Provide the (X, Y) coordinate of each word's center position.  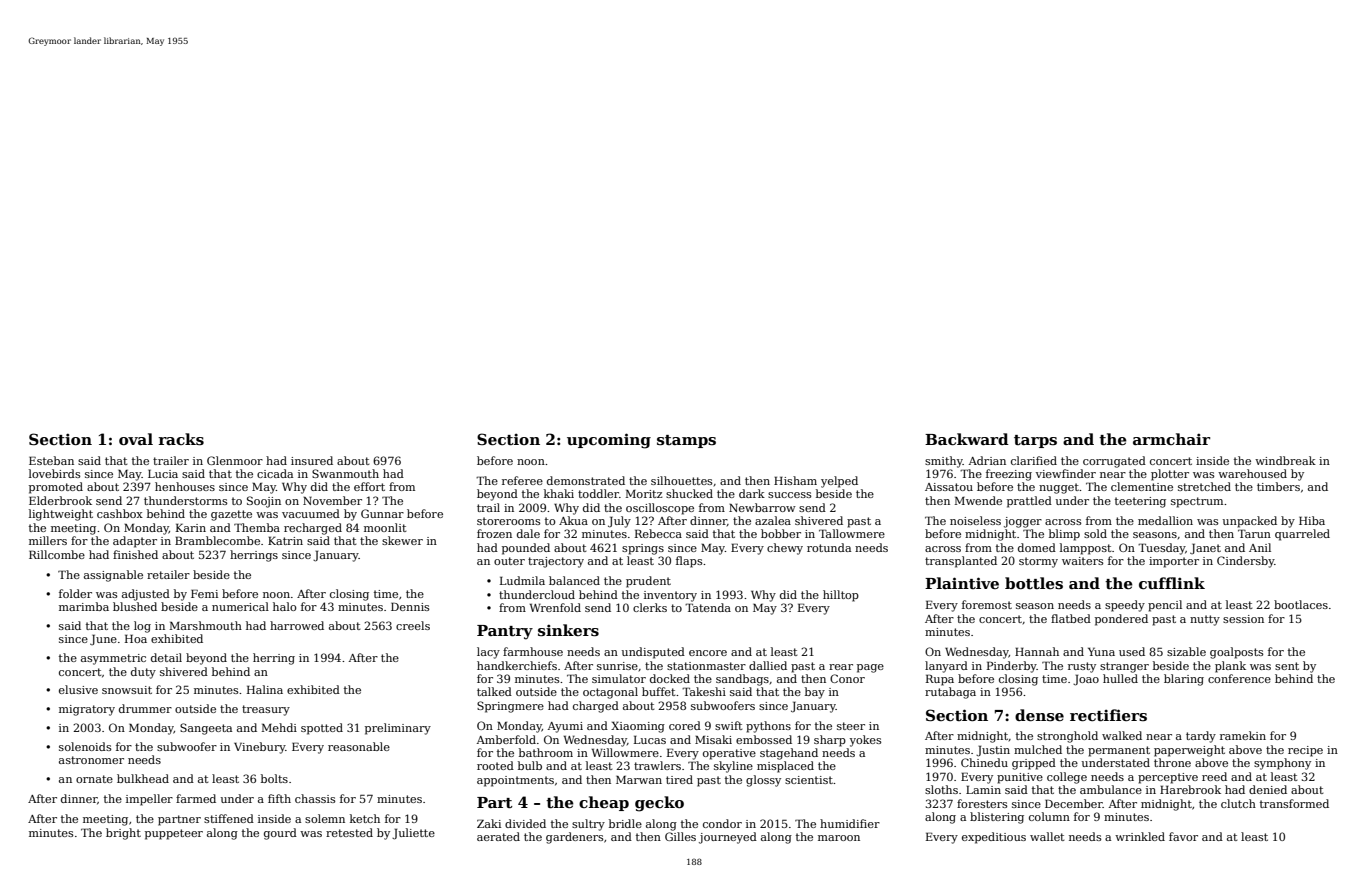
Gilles (680, 836)
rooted (495, 765)
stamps (686, 441)
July (619, 522)
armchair (1171, 439)
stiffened (229, 818)
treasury (266, 710)
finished (135, 554)
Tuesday (1161, 549)
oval (136, 439)
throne (1172, 762)
